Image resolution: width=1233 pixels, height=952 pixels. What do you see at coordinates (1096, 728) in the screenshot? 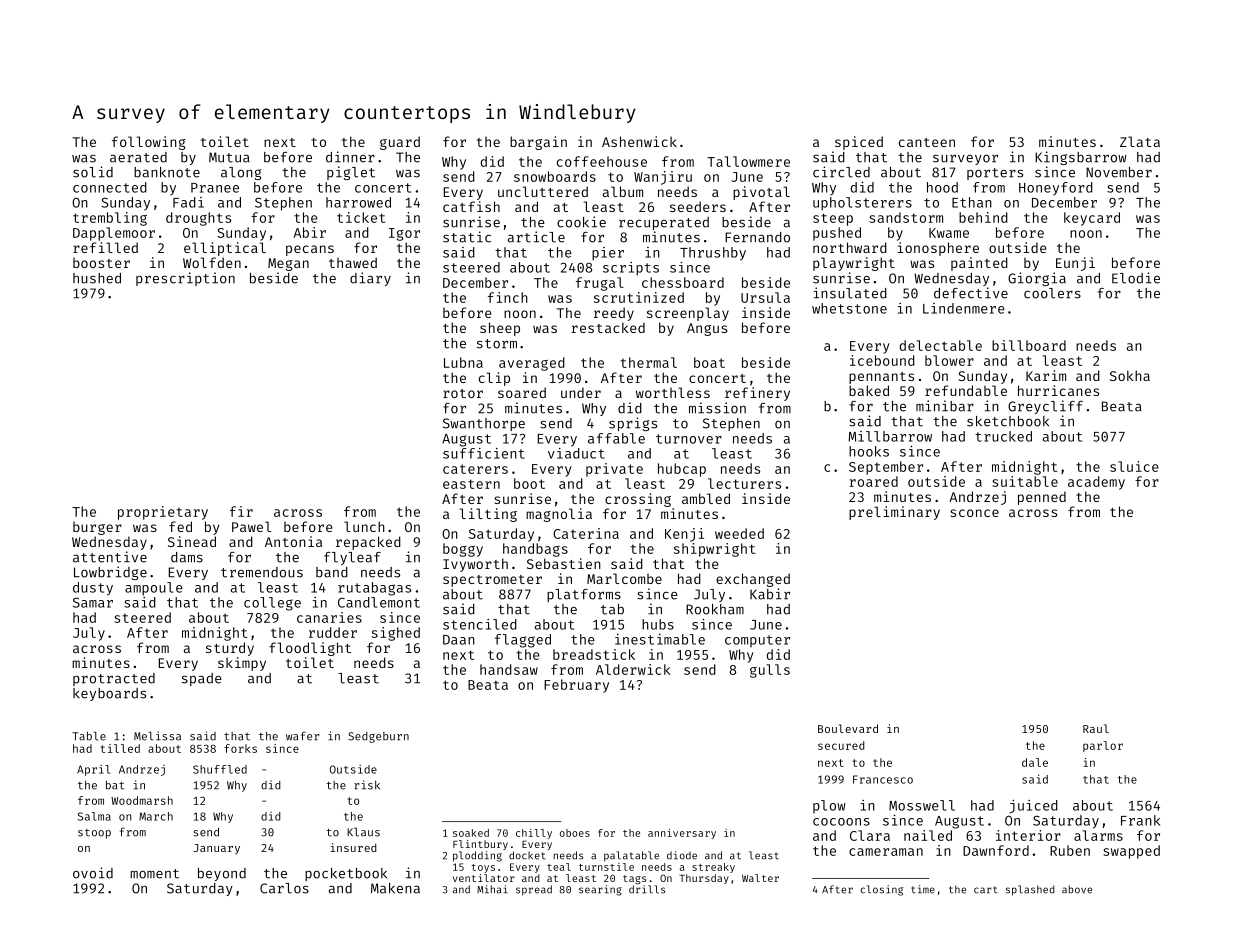
I see `Raul` at bounding box center [1096, 728].
